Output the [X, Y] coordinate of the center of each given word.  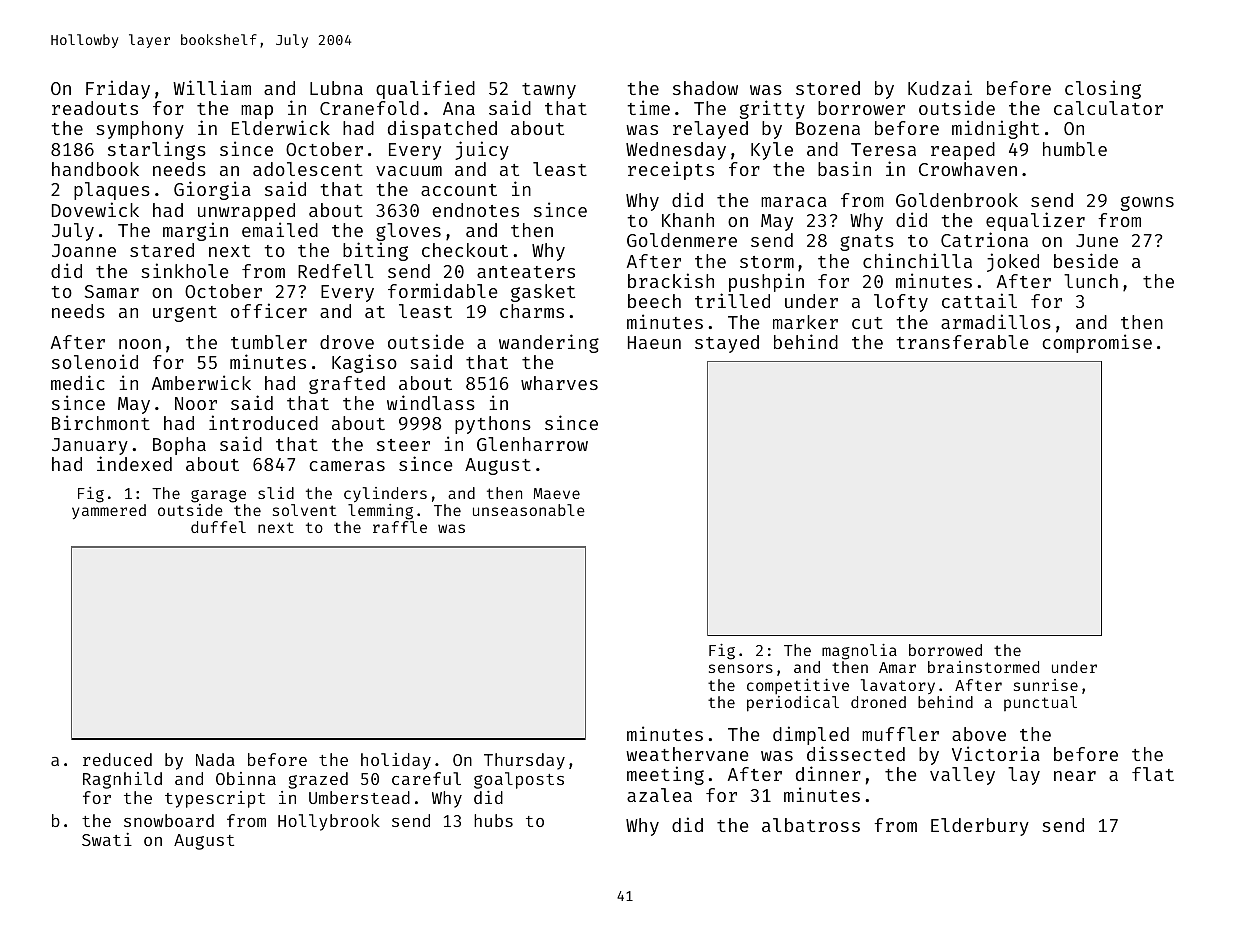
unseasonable [529, 510]
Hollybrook [329, 822]
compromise [1097, 343]
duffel [218, 527]
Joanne [84, 250]
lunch [1091, 281]
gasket [543, 293]
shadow [705, 88]
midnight [995, 129]
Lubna [336, 88]
